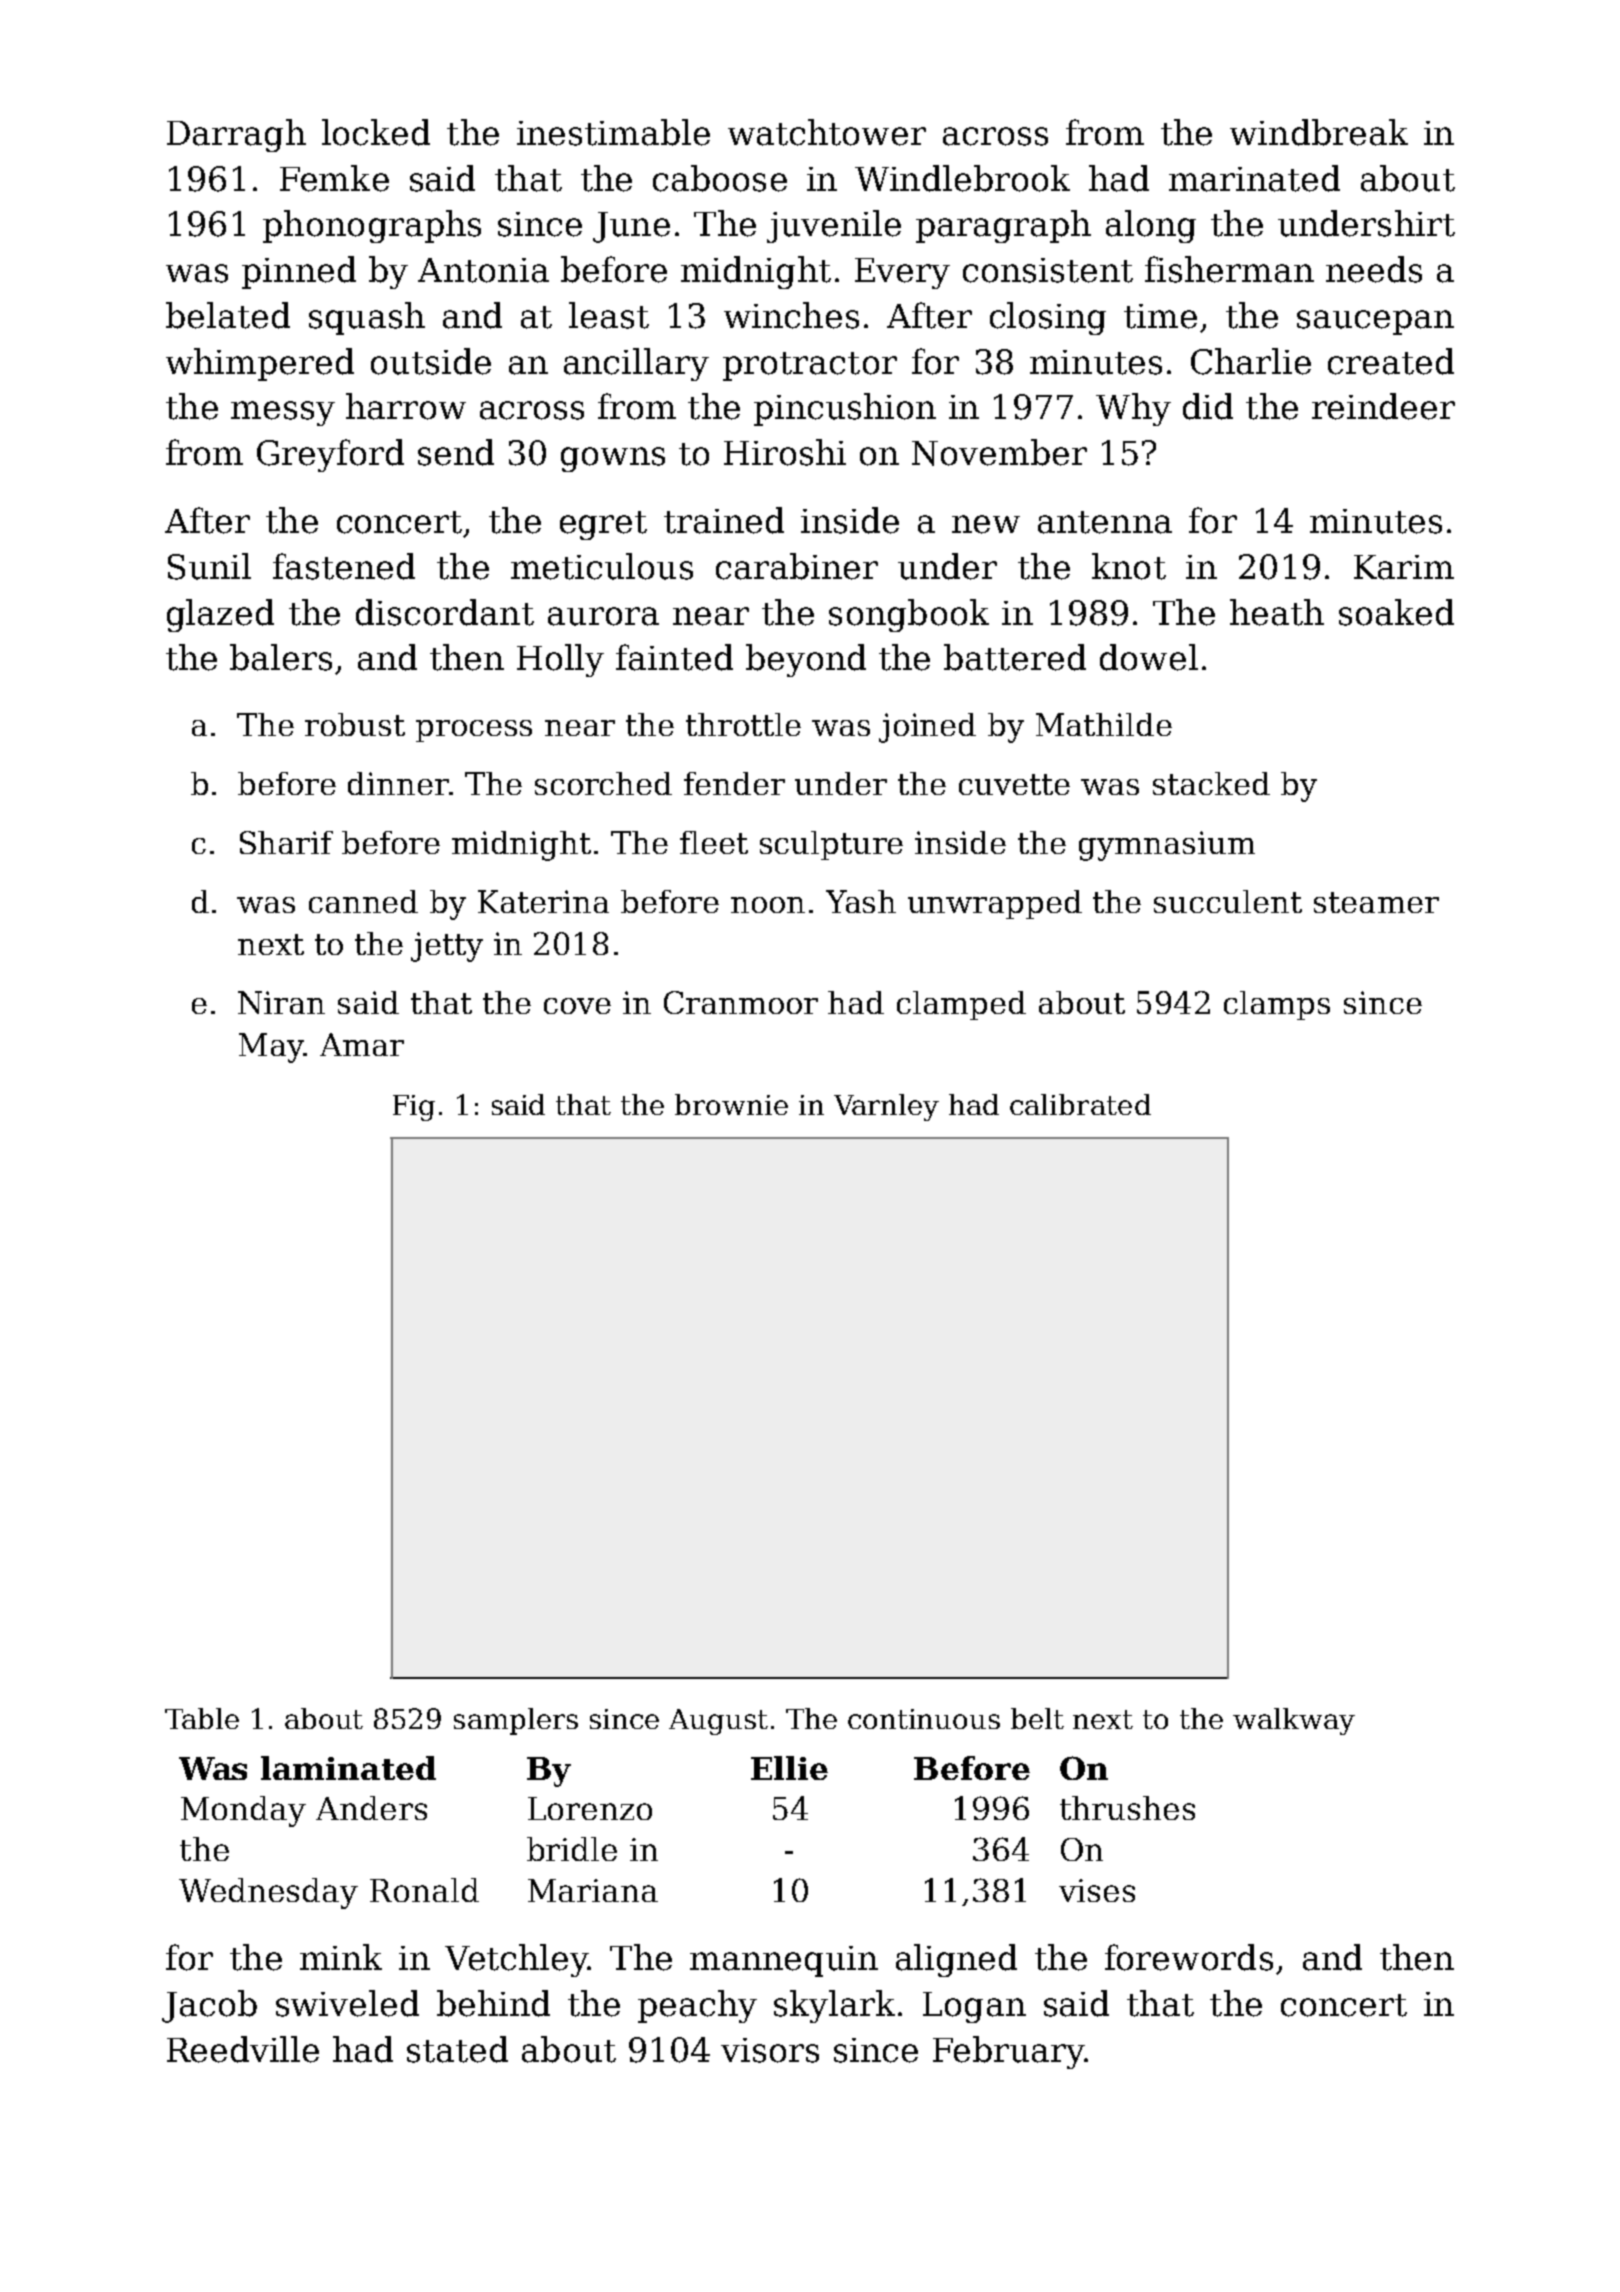 Image resolution: width=1620 pixels, height=2292 pixels. I want to click on walkway, so click(1294, 1721).
